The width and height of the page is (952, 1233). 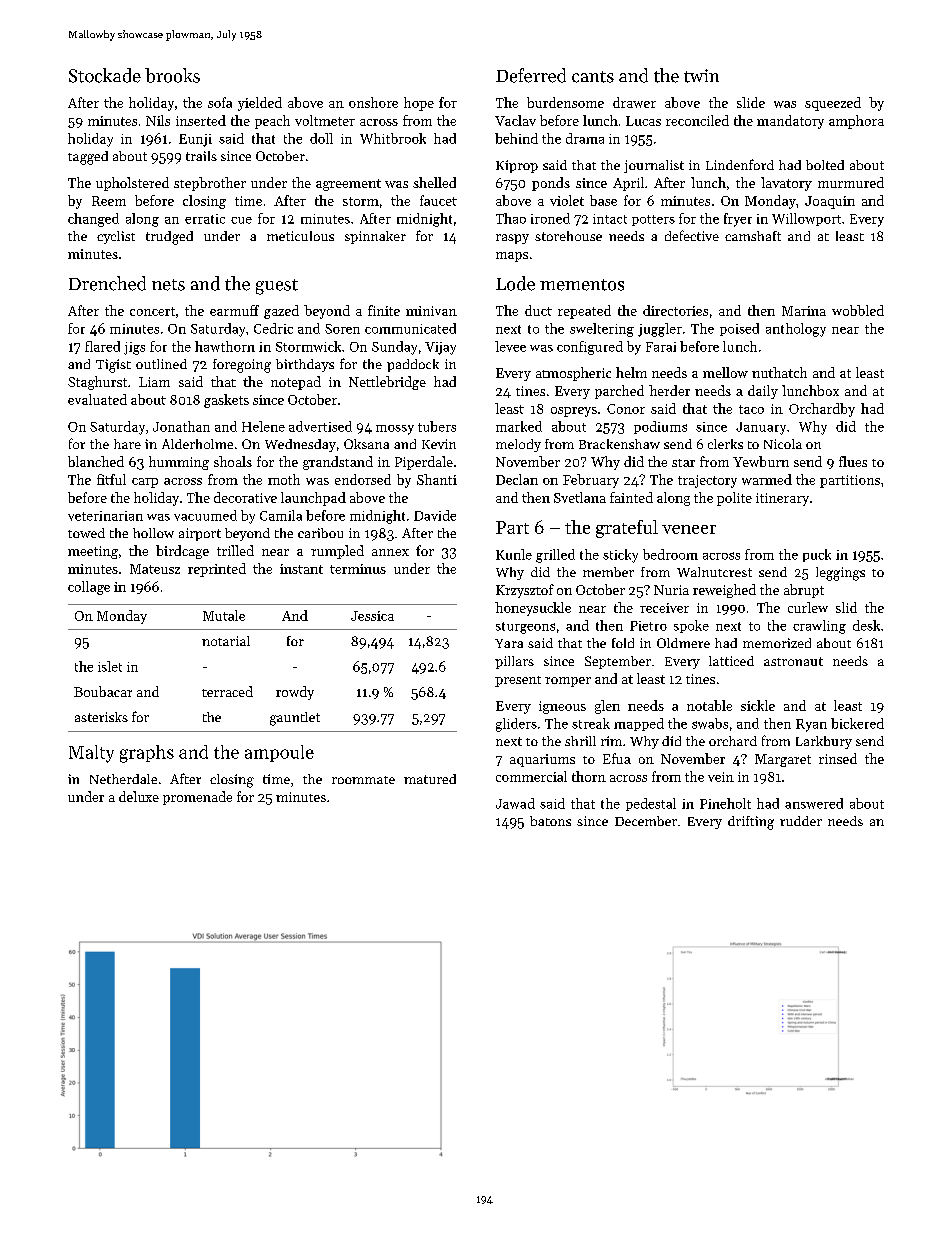 I want to click on shelled, so click(x=434, y=182).
